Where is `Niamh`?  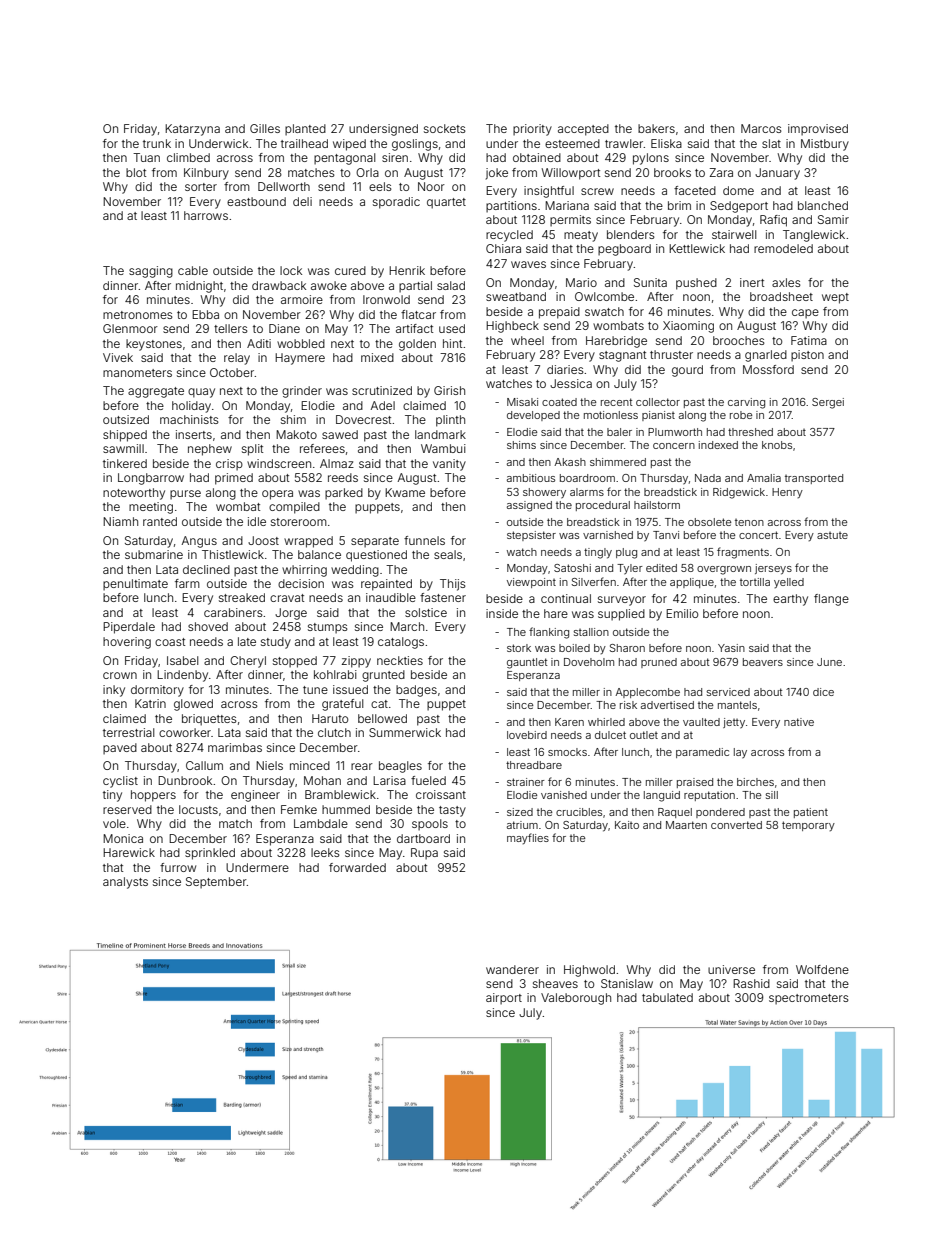 Niamh is located at coordinates (120, 521).
